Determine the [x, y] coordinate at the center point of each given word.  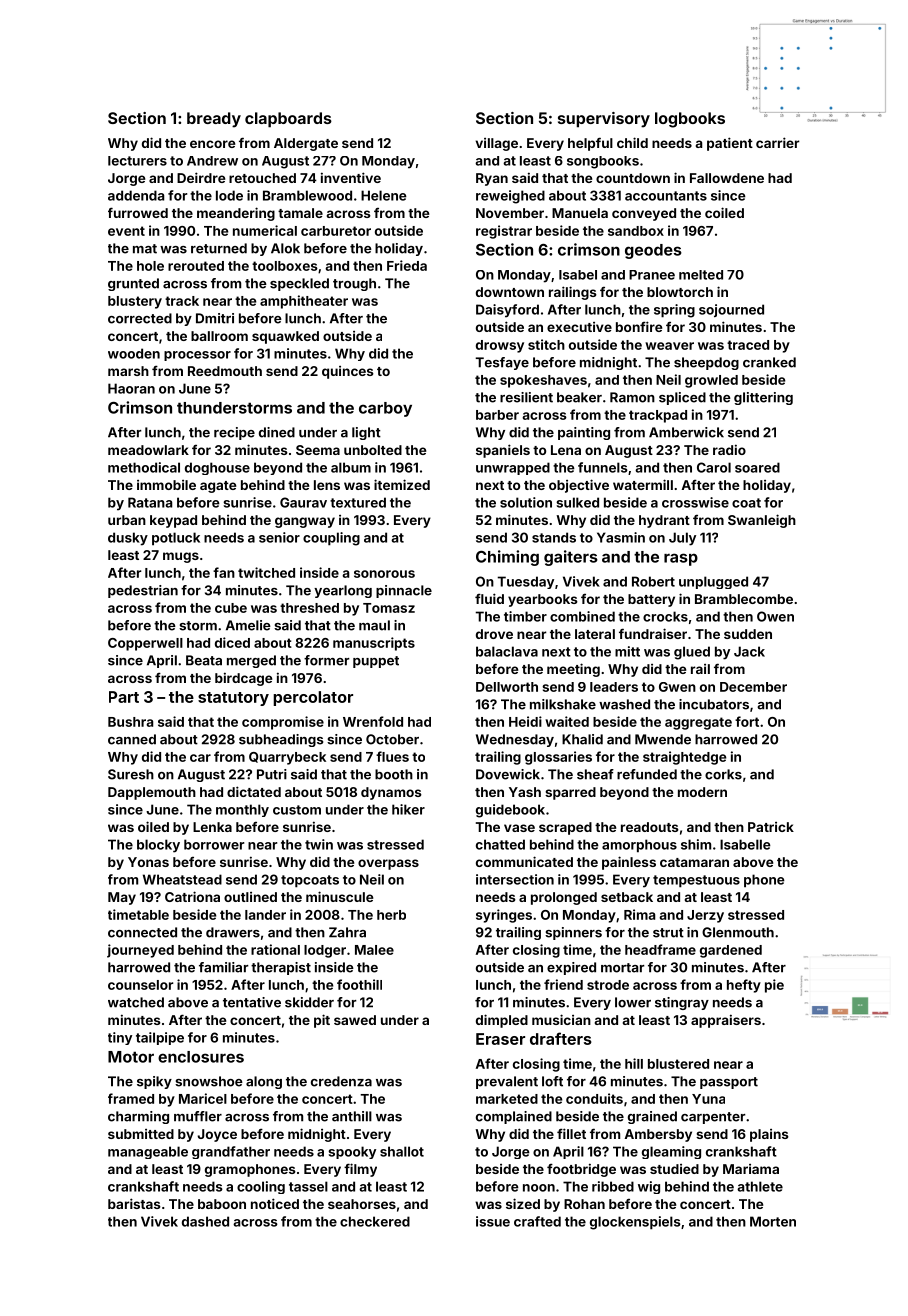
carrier [778, 142]
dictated [254, 791]
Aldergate [306, 144]
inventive [351, 177]
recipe [234, 433]
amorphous [639, 846]
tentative [252, 1002]
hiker [408, 809]
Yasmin [621, 537]
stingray [682, 1003]
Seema [318, 450]
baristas [134, 1203]
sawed [355, 1020]
